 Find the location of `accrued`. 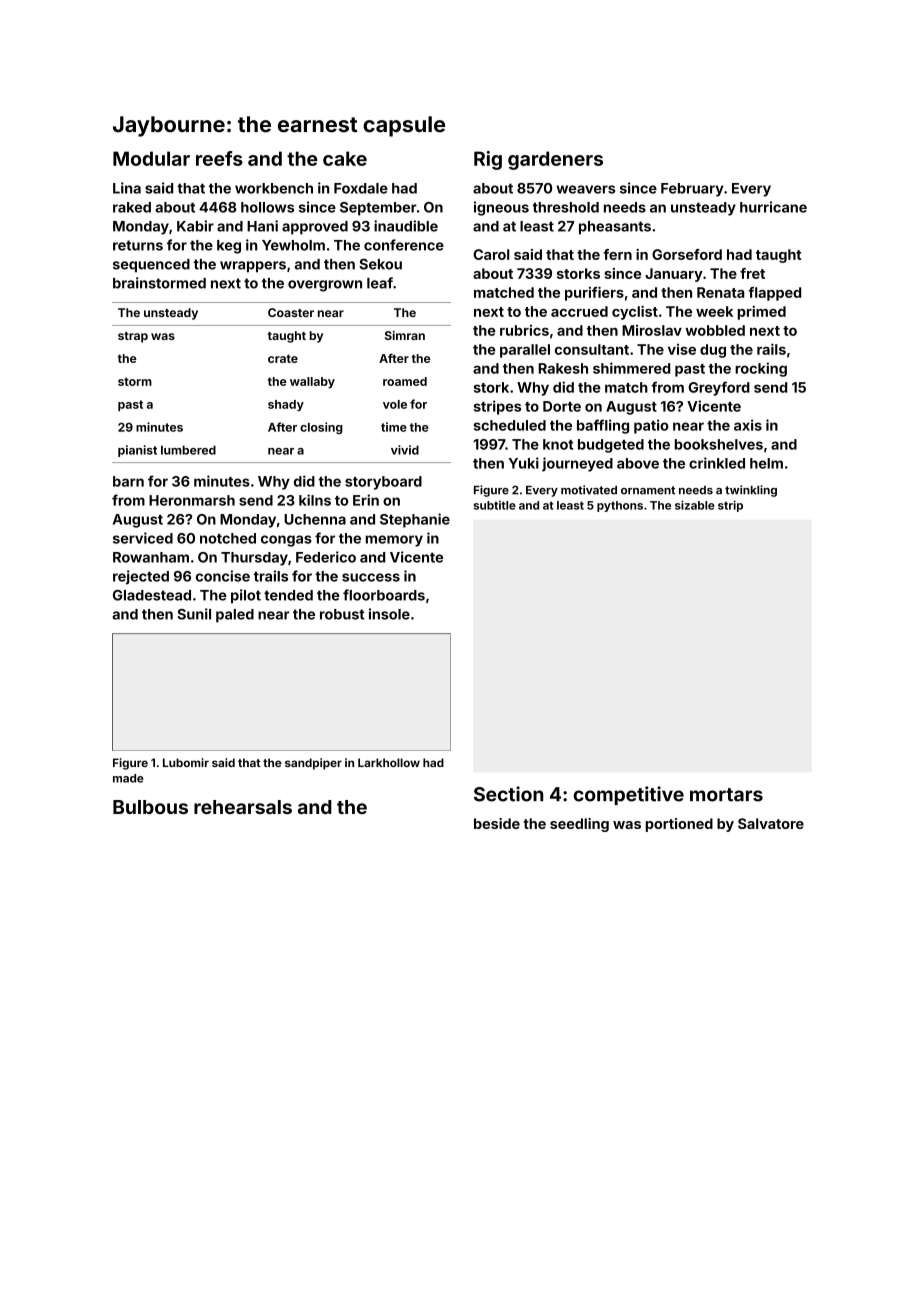

accrued is located at coordinates (579, 311).
